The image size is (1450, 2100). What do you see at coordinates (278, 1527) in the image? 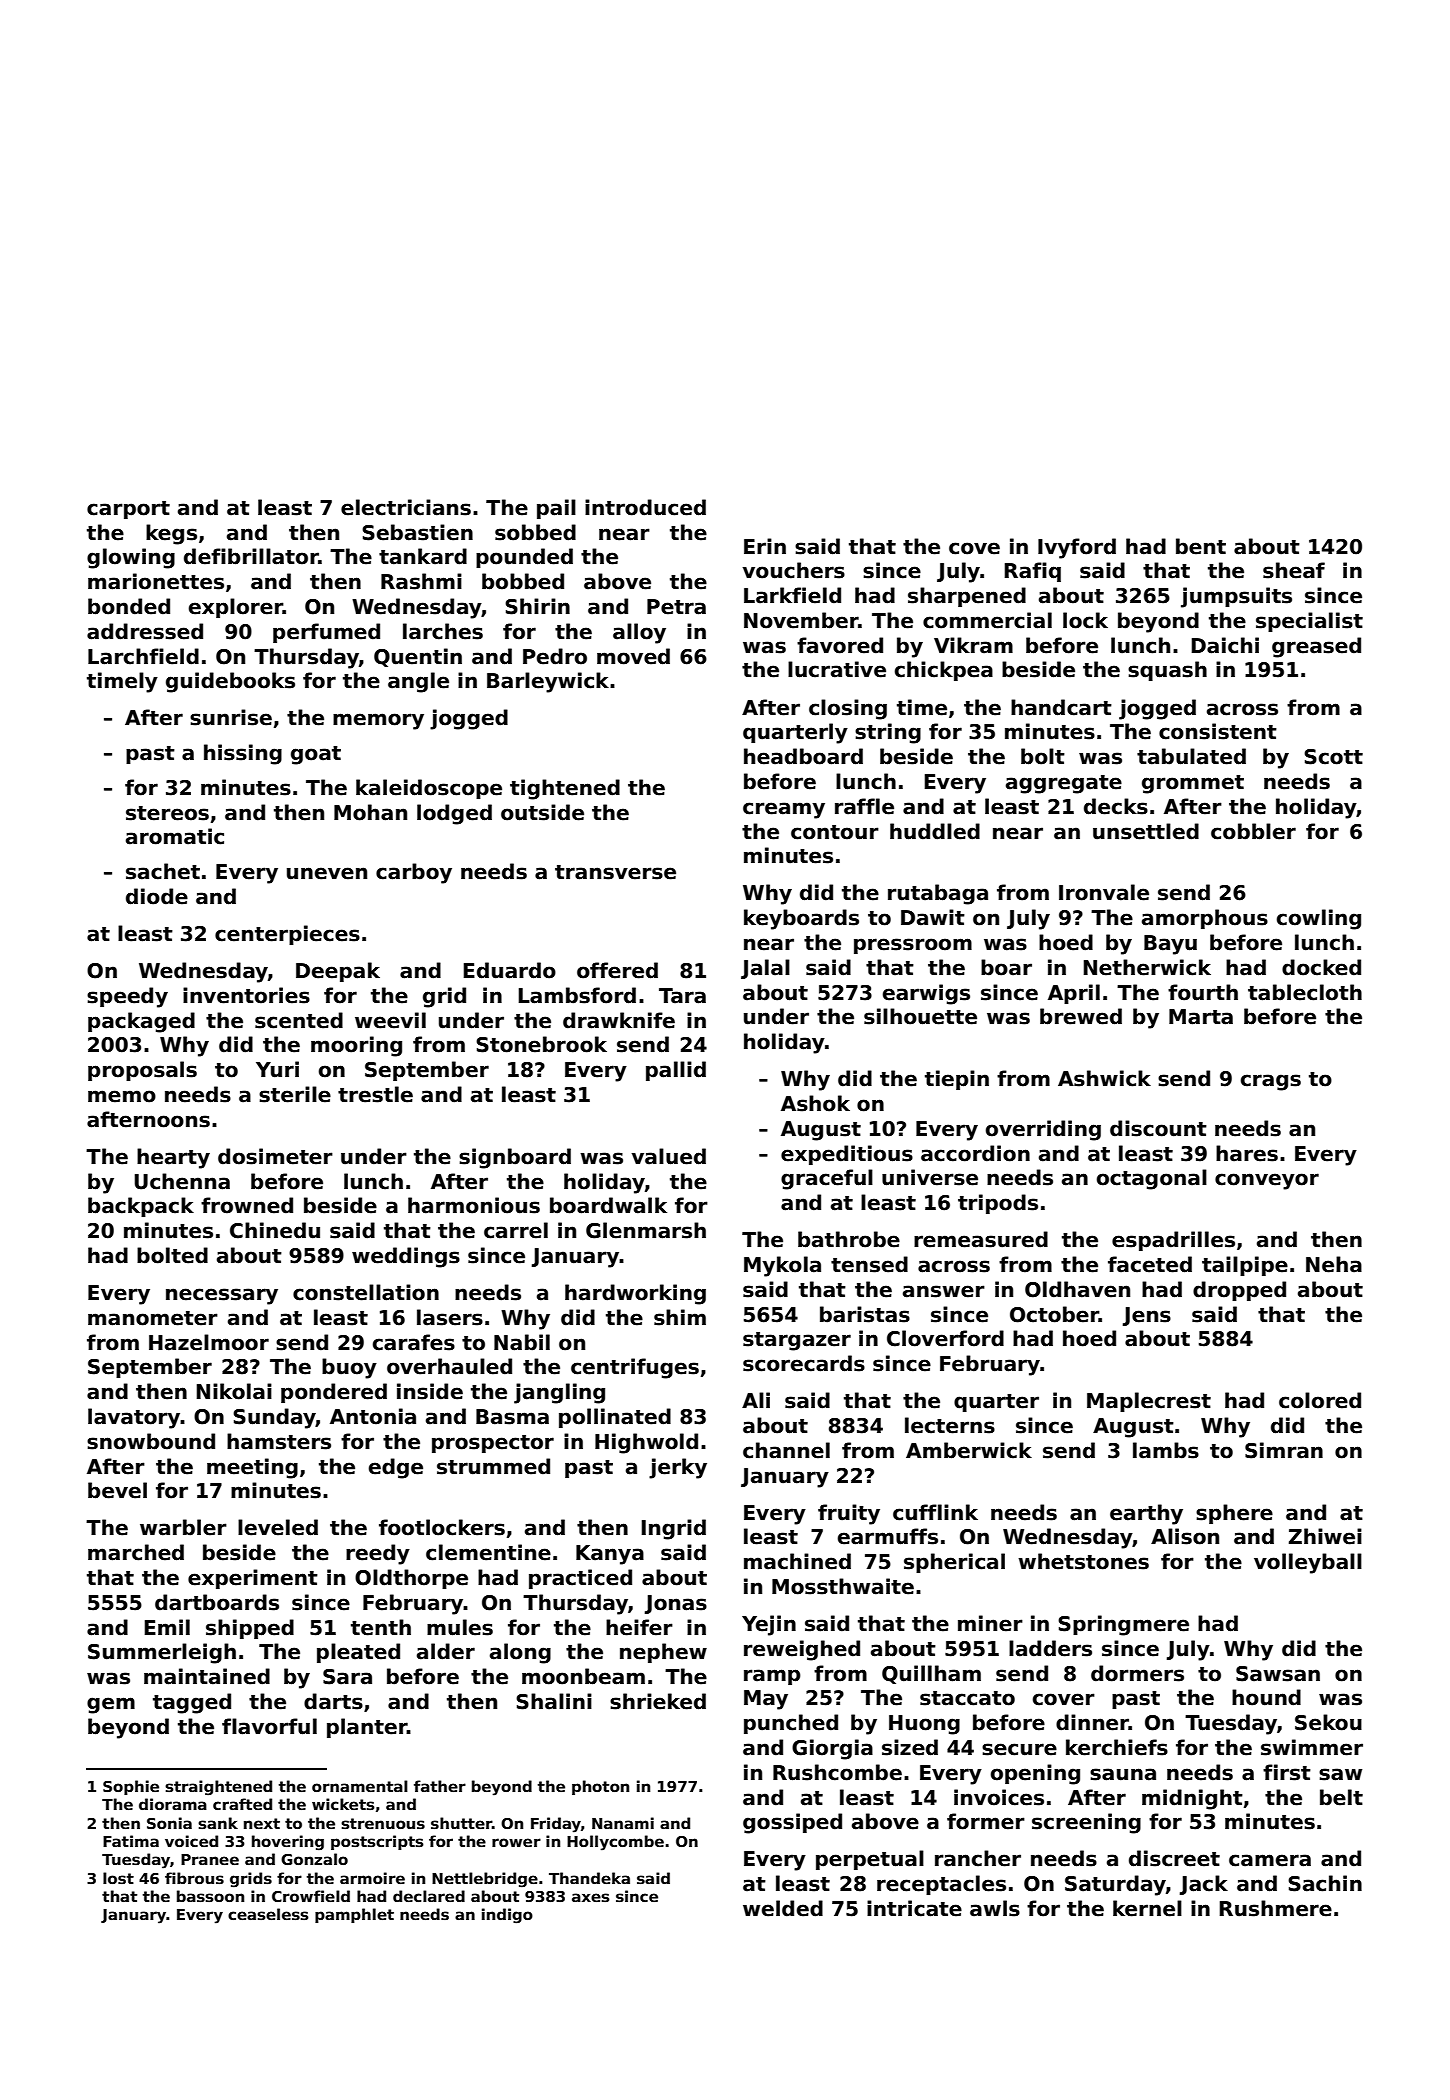
I see `leveled` at bounding box center [278, 1527].
